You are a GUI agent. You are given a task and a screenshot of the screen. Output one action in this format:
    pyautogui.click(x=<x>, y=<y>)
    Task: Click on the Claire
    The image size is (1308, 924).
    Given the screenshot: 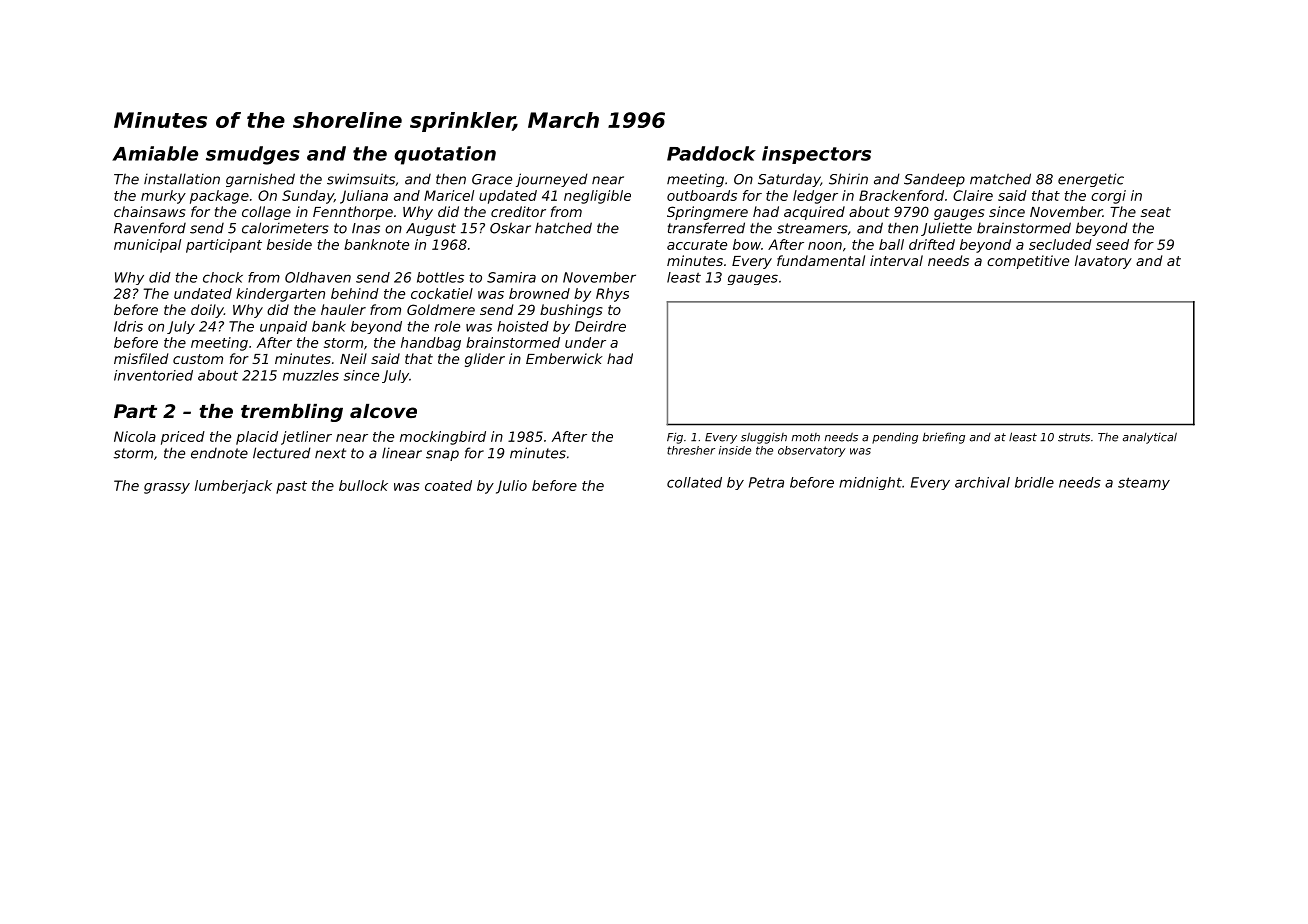 What is the action you would take?
    pyautogui.click(x=973, y=195)
